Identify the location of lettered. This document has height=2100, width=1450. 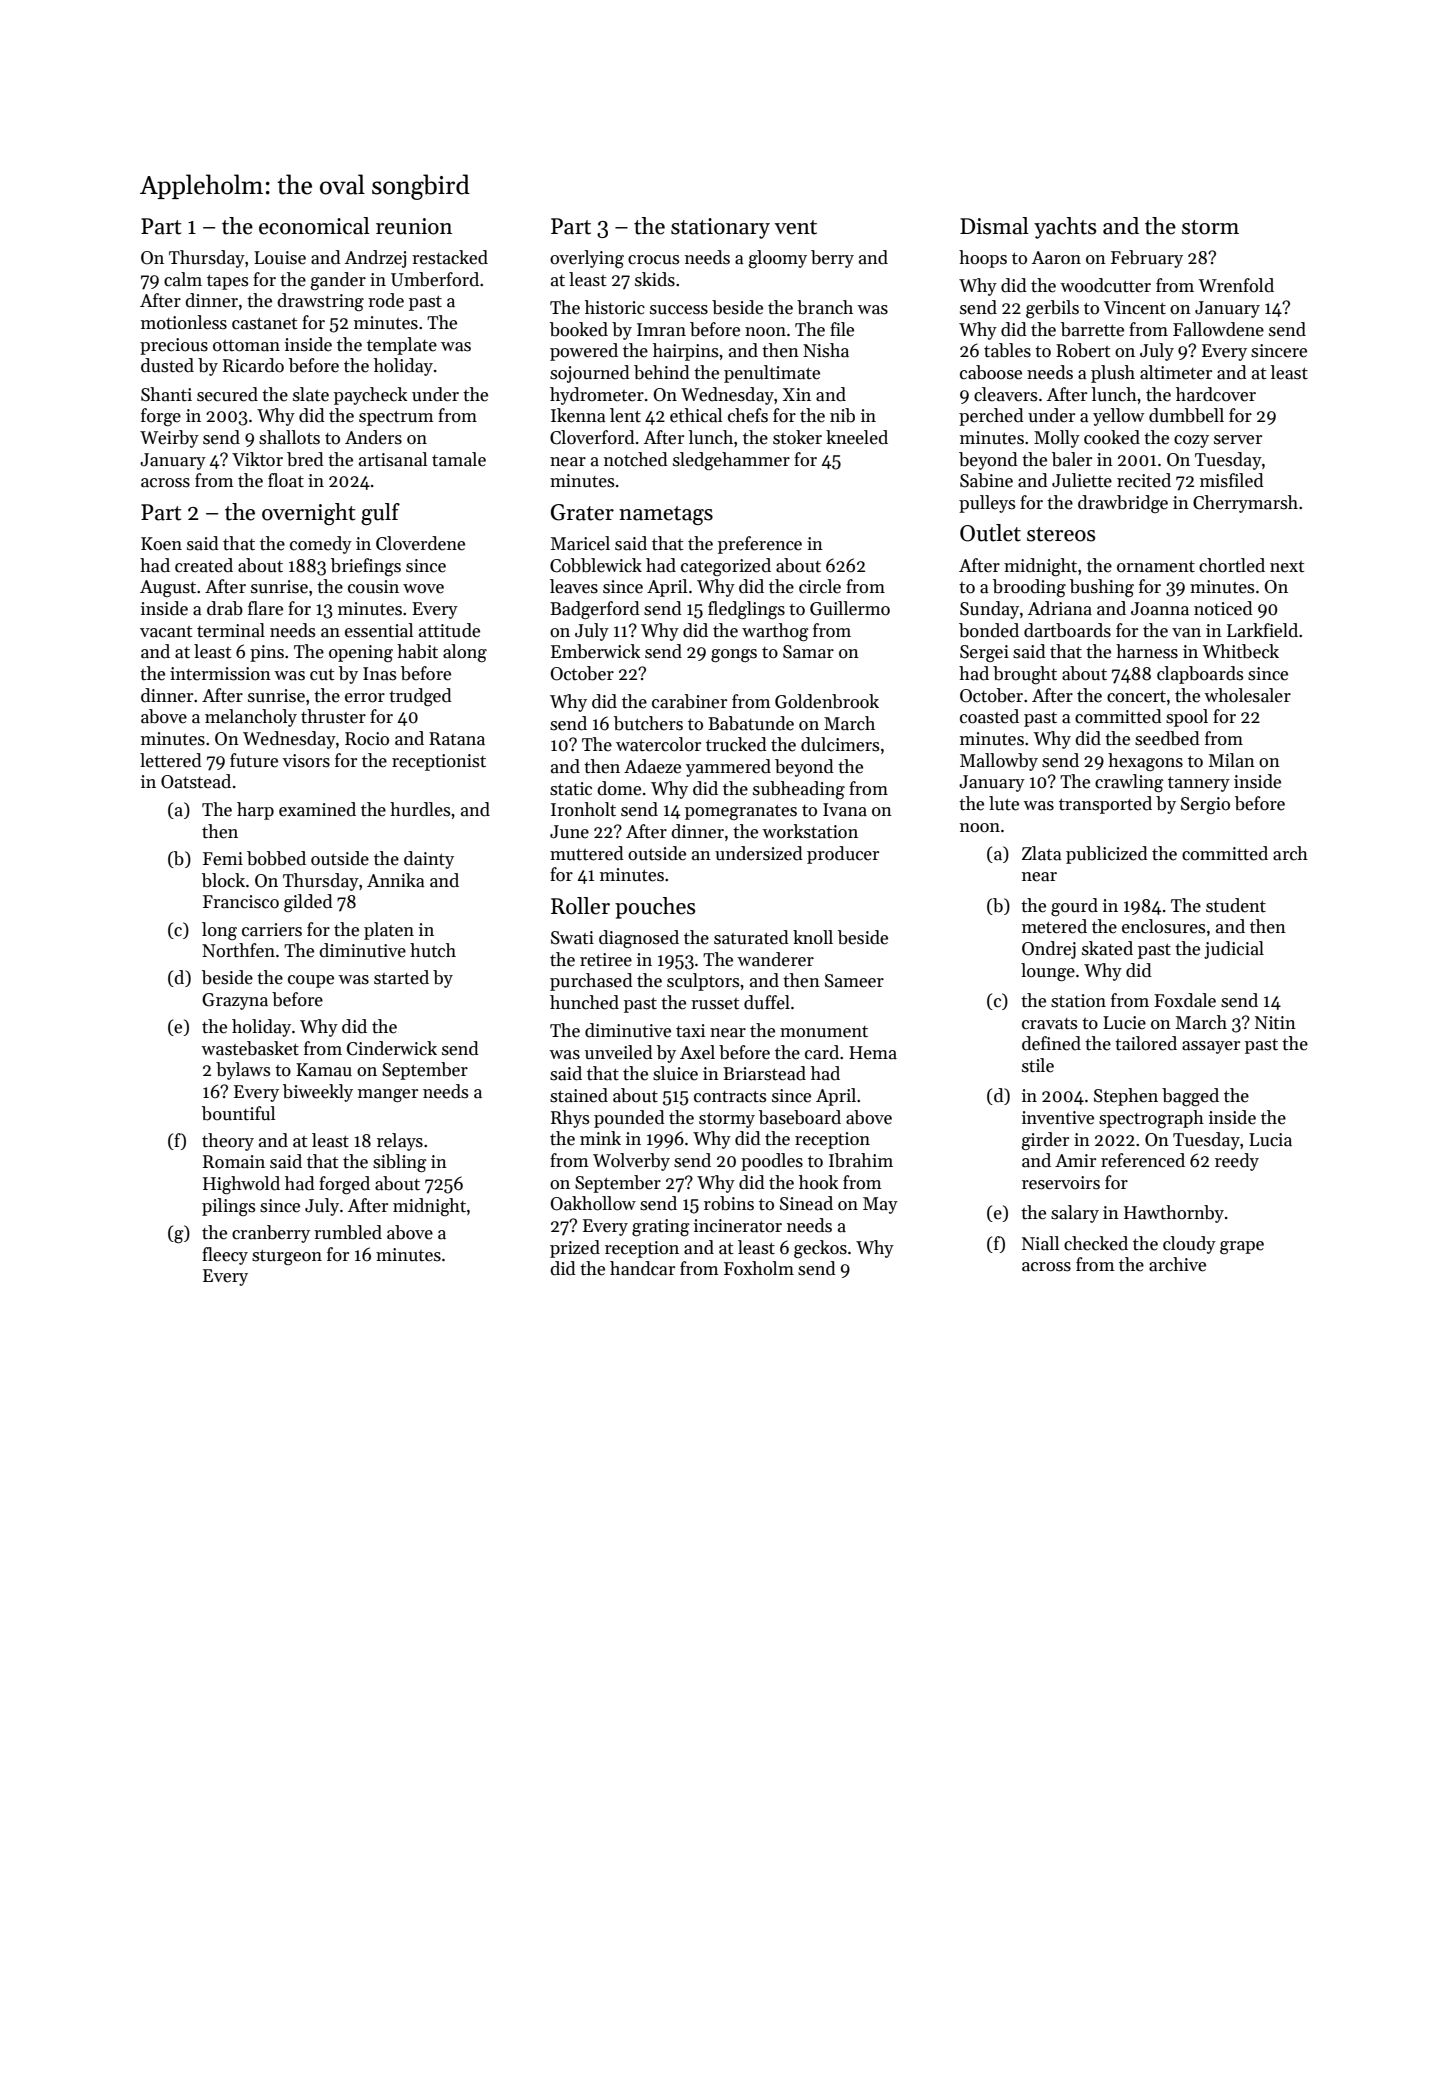
(171, 760).
